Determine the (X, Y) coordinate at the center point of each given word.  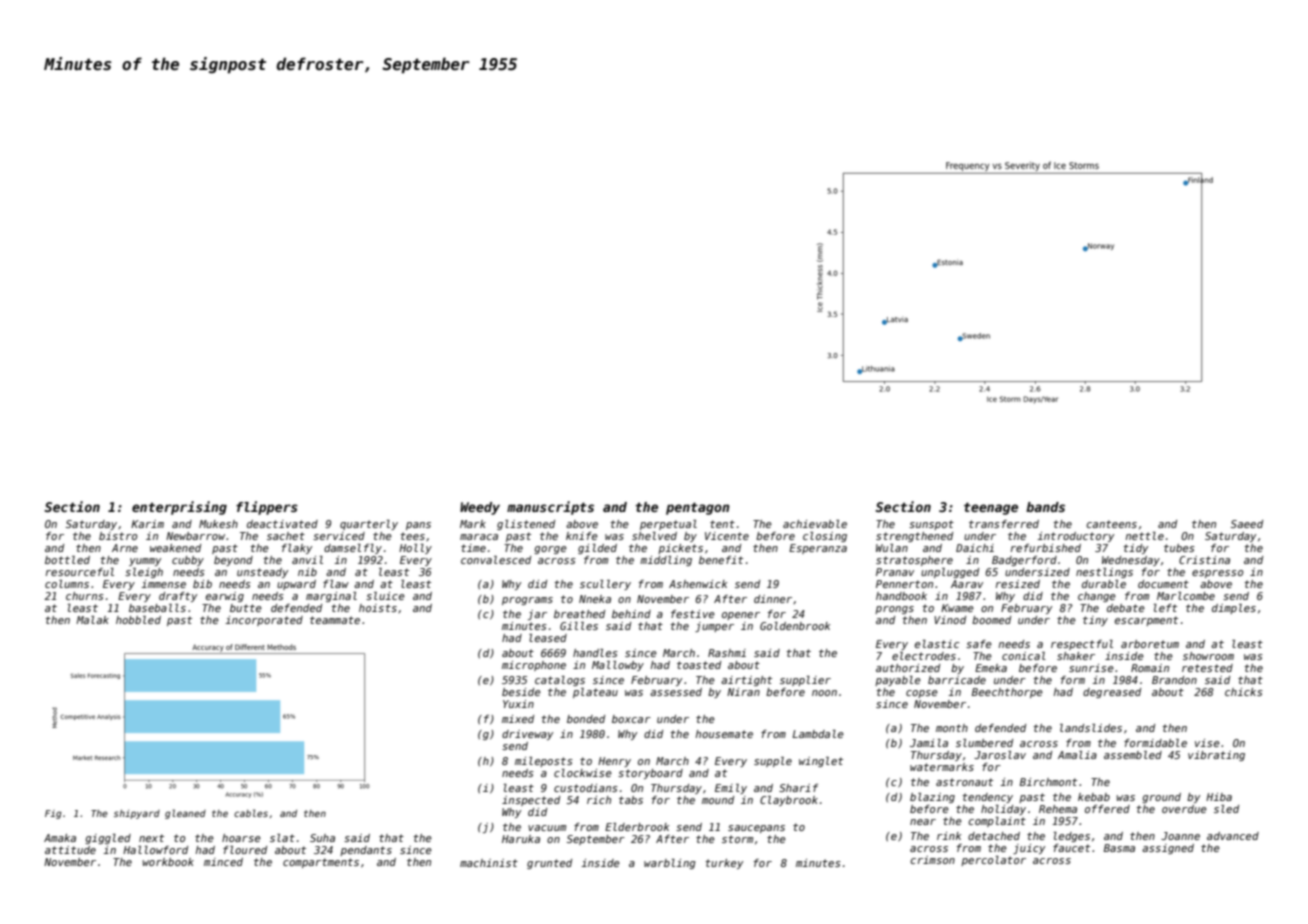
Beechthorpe (1007, 693)
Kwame (957, 608)
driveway (527, 735)
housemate (724, 734)
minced (223, 862)
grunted (549, 864)
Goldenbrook (795, 626)
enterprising (179, 508)
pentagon (698, 508)
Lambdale (818, 734)
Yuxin (518, 704)
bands (1045, 507)
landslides (1091, 728)
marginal (331, 597)
